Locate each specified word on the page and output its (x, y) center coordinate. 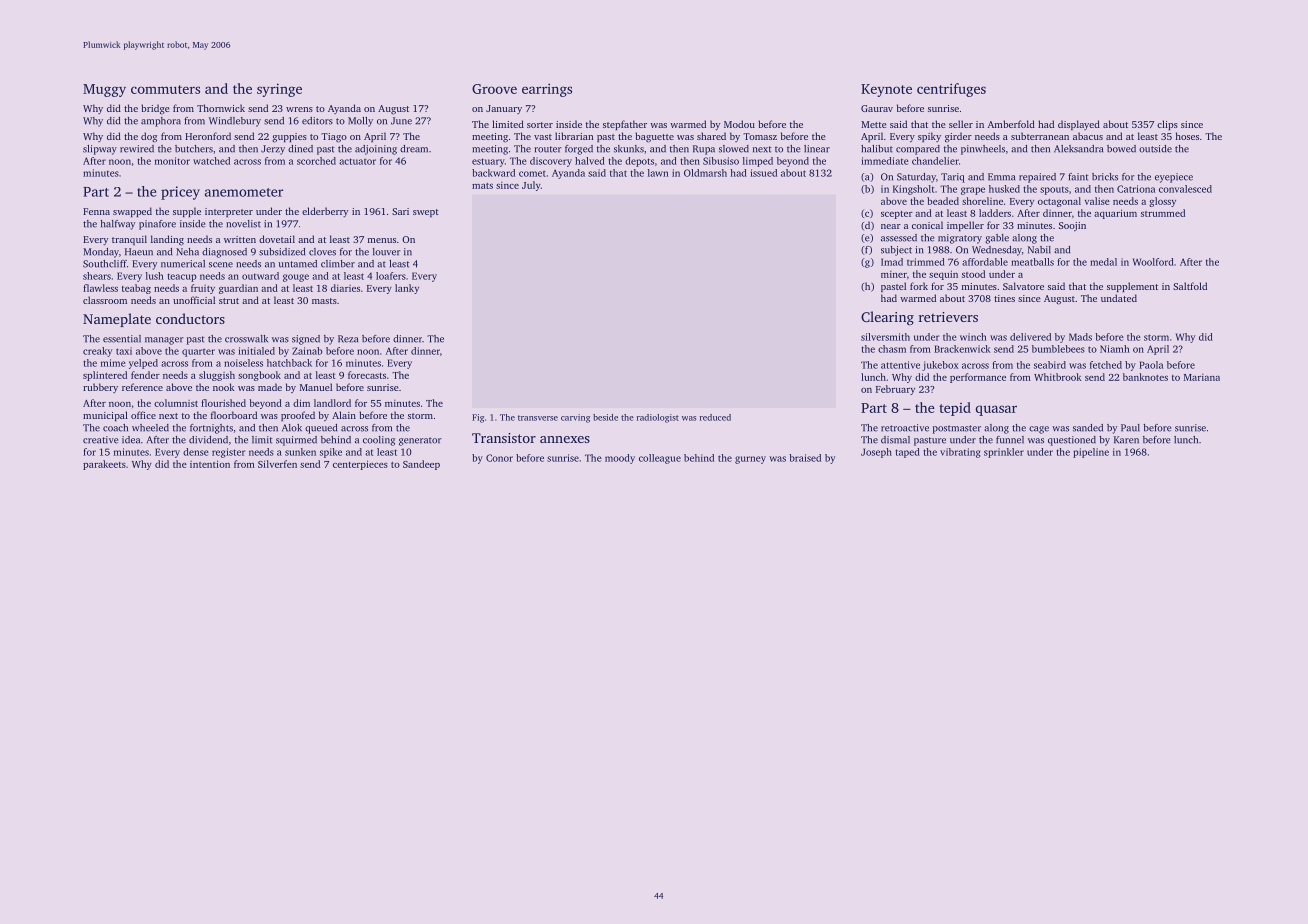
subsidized (282, 252)
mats (482, 186)
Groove (494, 89)
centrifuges (951, 90)
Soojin (1072, 226)
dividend (208, 440)
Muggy (104, 90)
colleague (660, 459)
